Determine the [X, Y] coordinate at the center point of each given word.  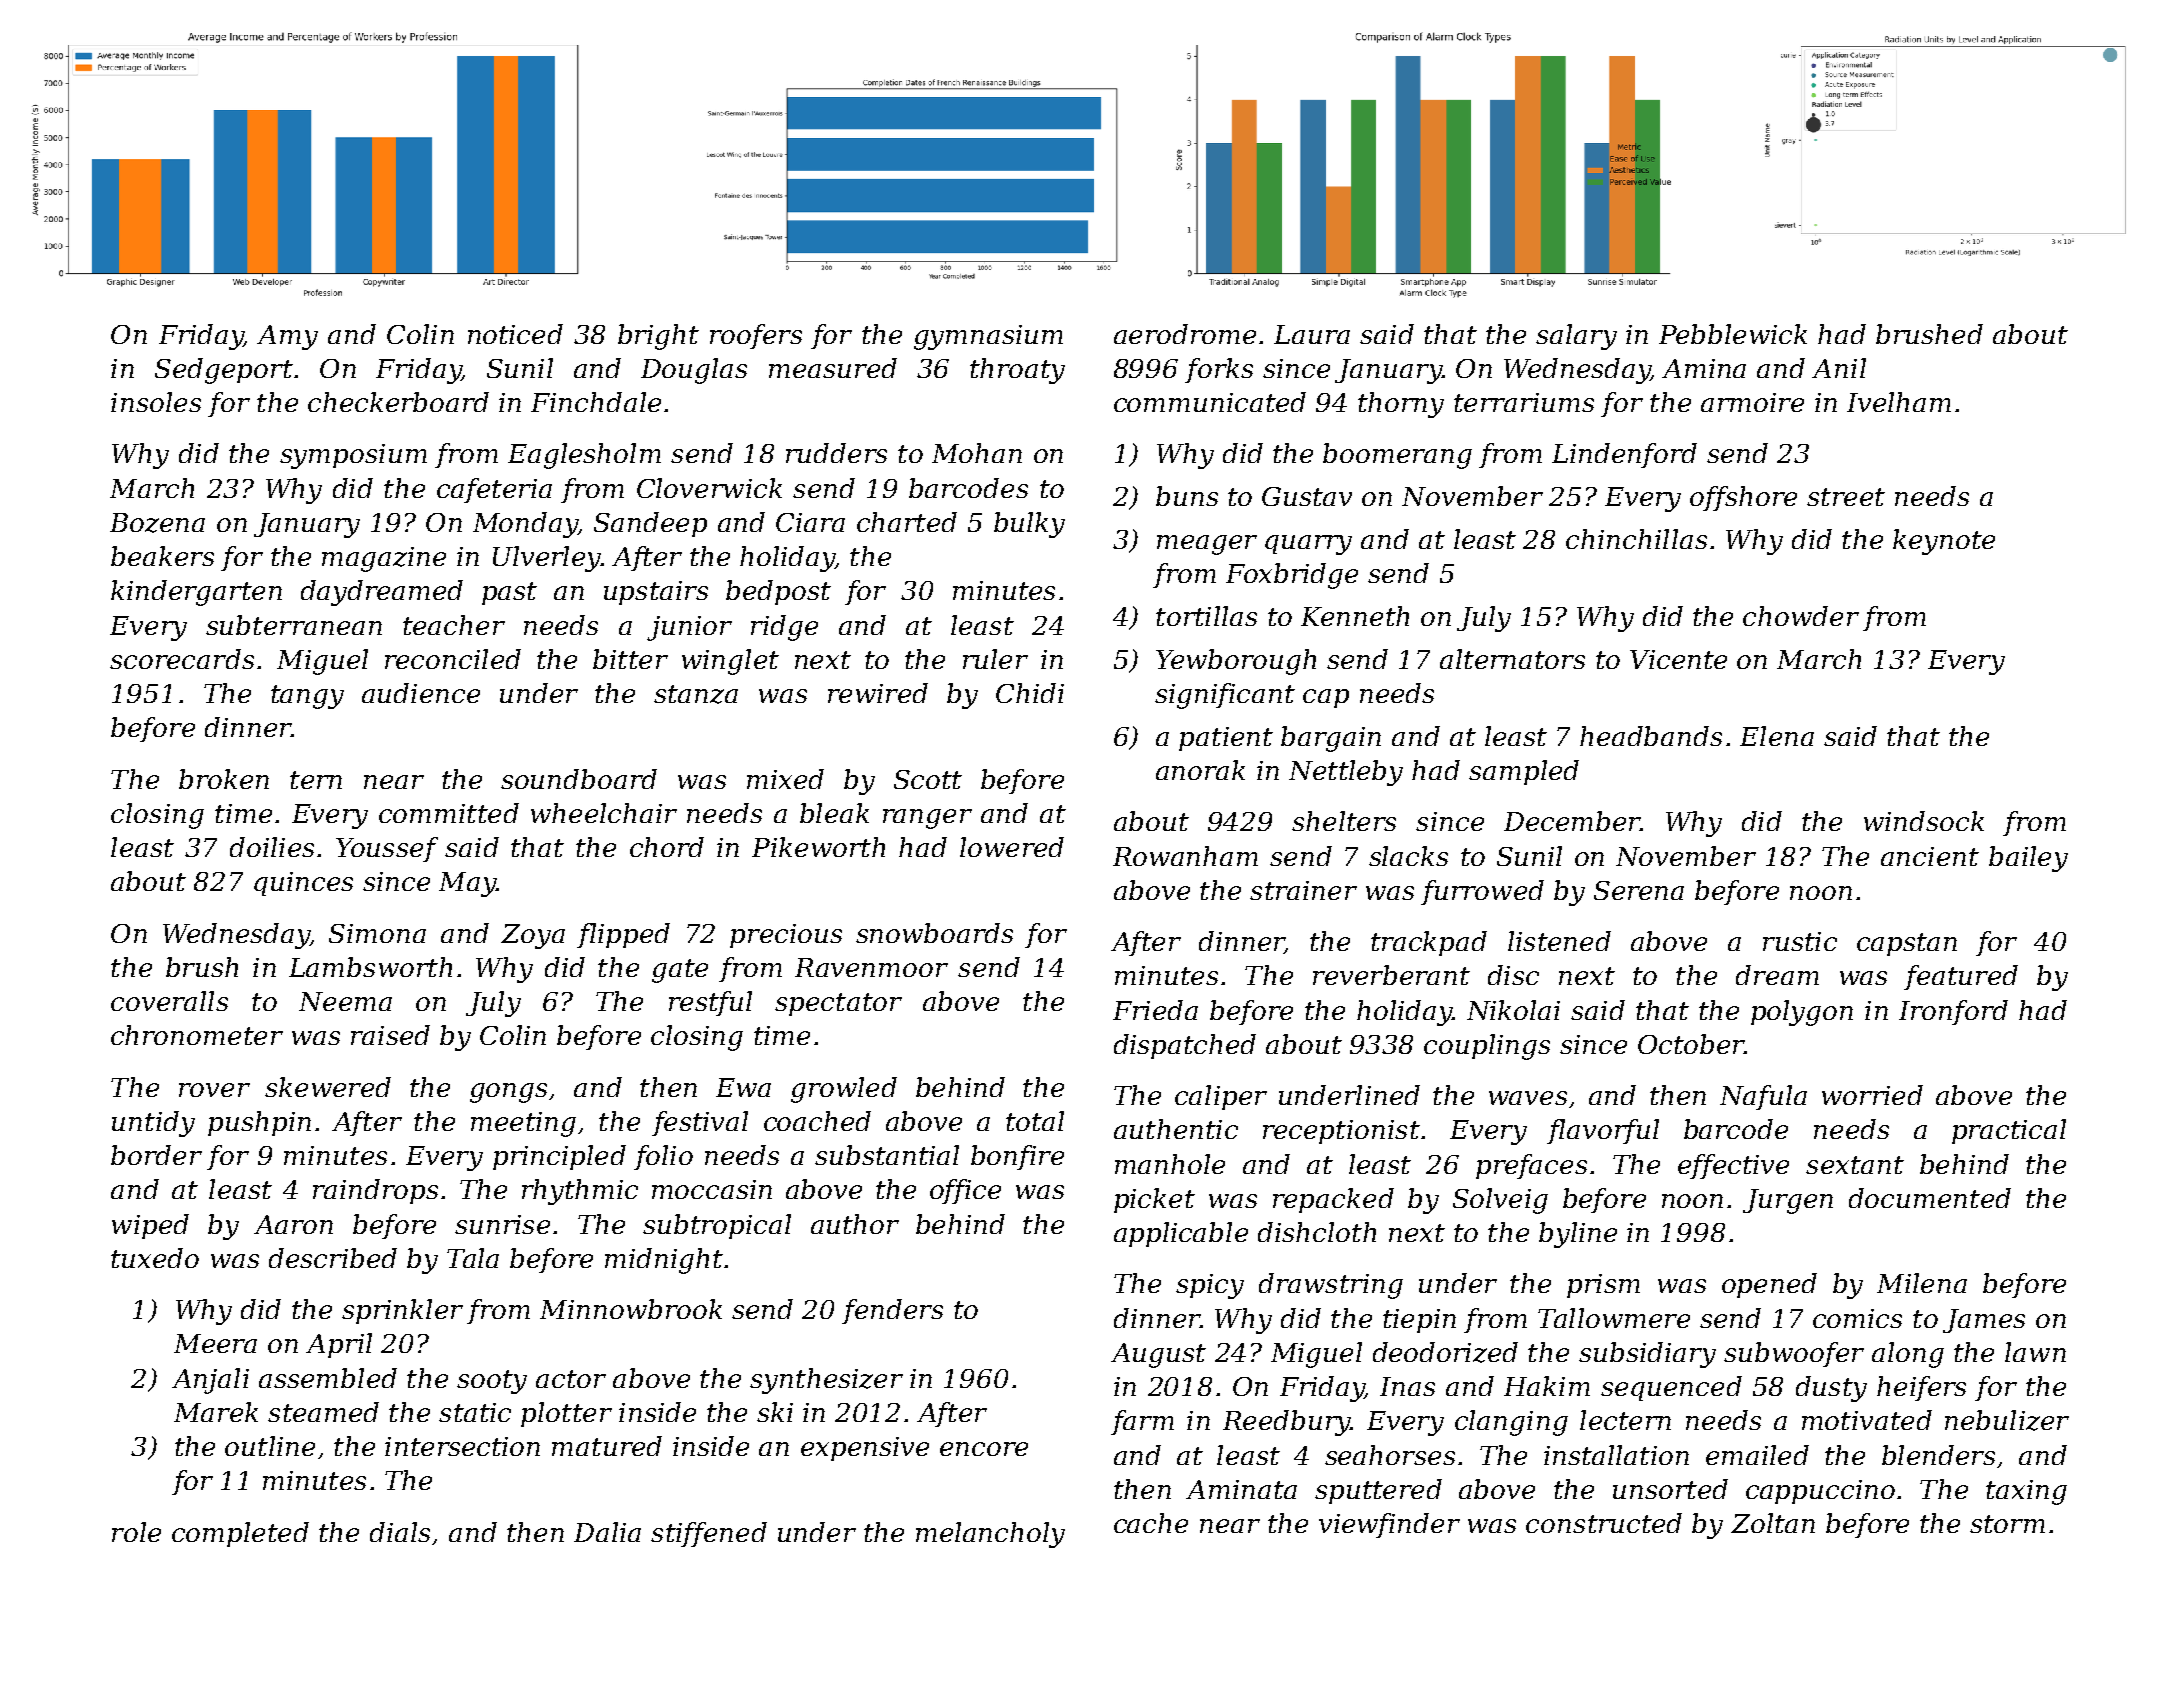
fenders [892, 1311]
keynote [1944, 542]
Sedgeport [224, 371]
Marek [216, 1412]
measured [833, 368]
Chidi [1030, 693]
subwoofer [1794, 1354]
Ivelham [1899, 402]
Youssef [387, 849]
